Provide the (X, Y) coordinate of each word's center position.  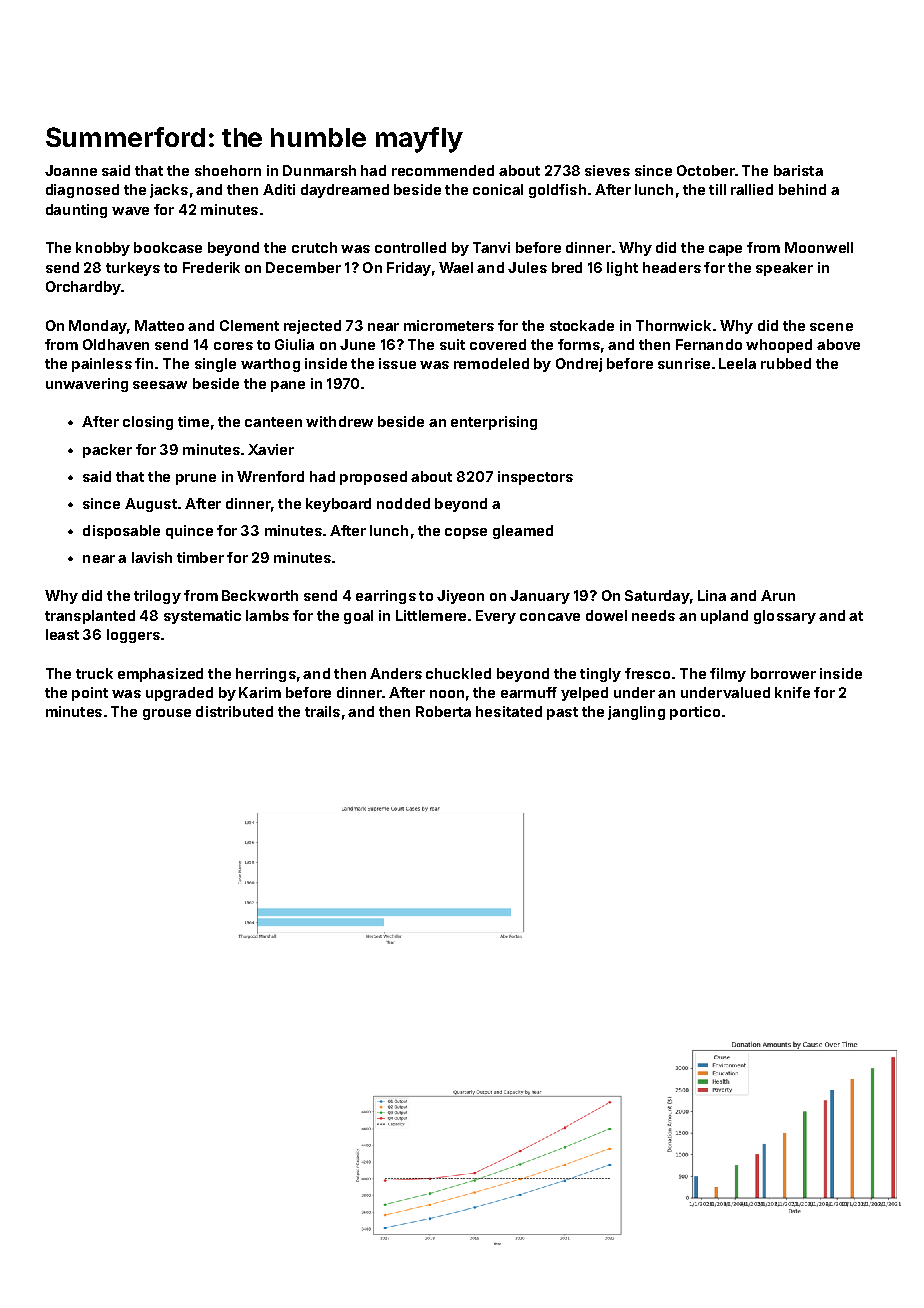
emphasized (160, 675)
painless (102, 365)
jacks (169, 191)
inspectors (535, 478)
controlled (410, 247)
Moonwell (819, 247)
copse (466, 533)
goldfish (557, 191)
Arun (778, 595)
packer (107, 451)
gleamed (523, 532)
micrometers (449, 325)
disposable (121, 532)
